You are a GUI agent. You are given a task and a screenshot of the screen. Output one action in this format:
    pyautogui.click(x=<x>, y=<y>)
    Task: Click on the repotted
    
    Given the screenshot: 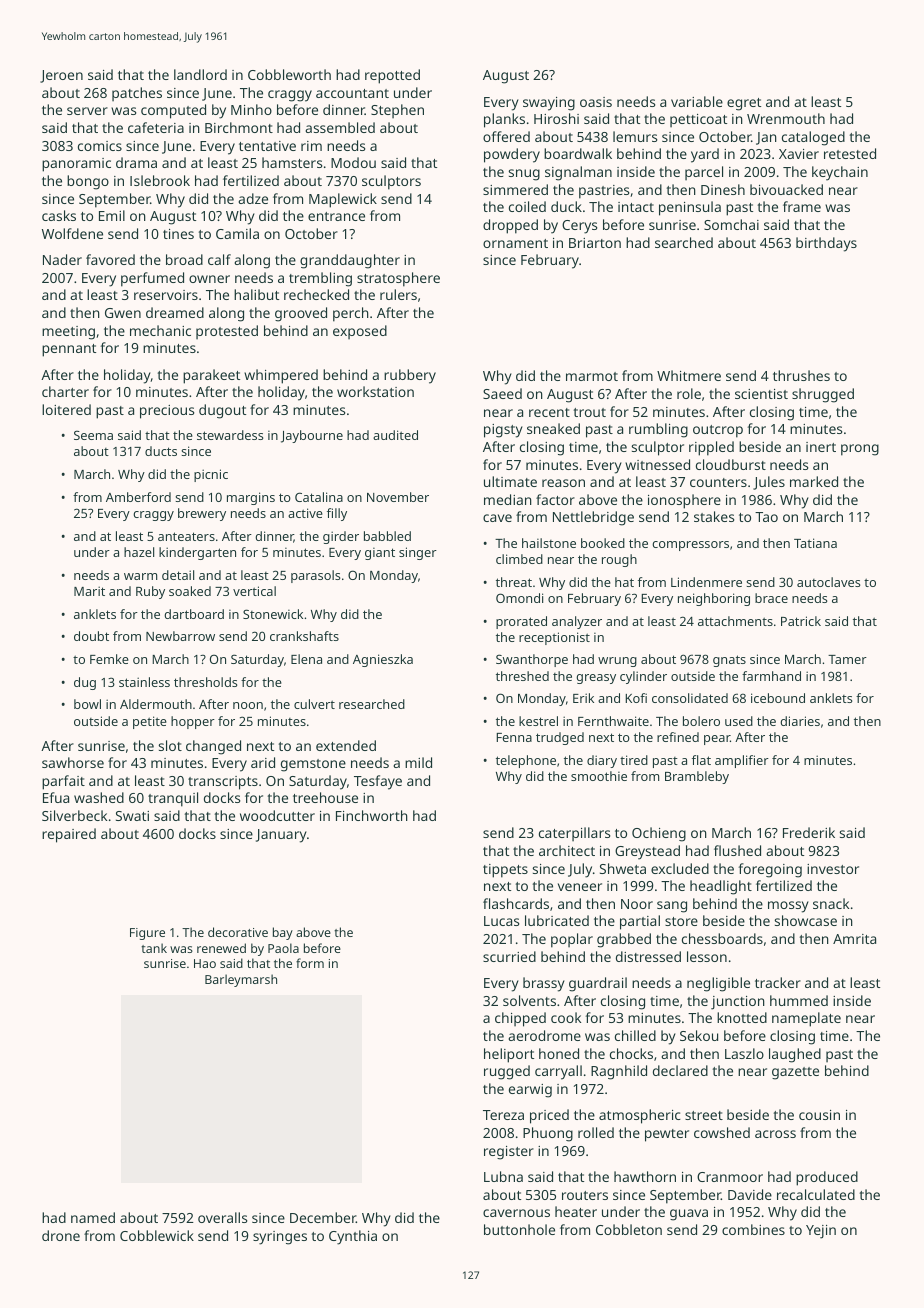 What is the action you would take?
    pyautogui.click(x=392, y=76)
